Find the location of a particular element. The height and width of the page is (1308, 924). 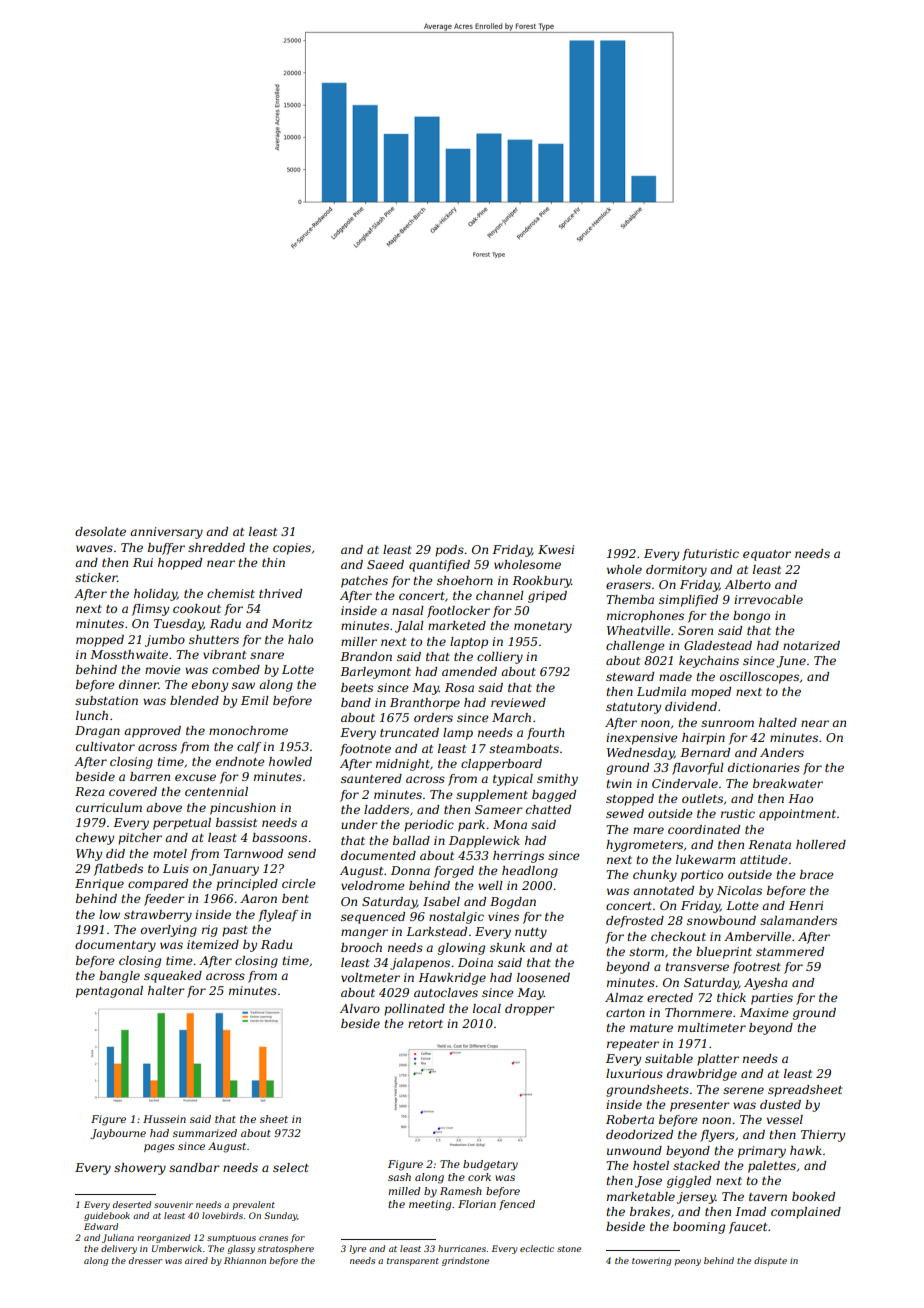

made is located at coordinates (675, 676).
